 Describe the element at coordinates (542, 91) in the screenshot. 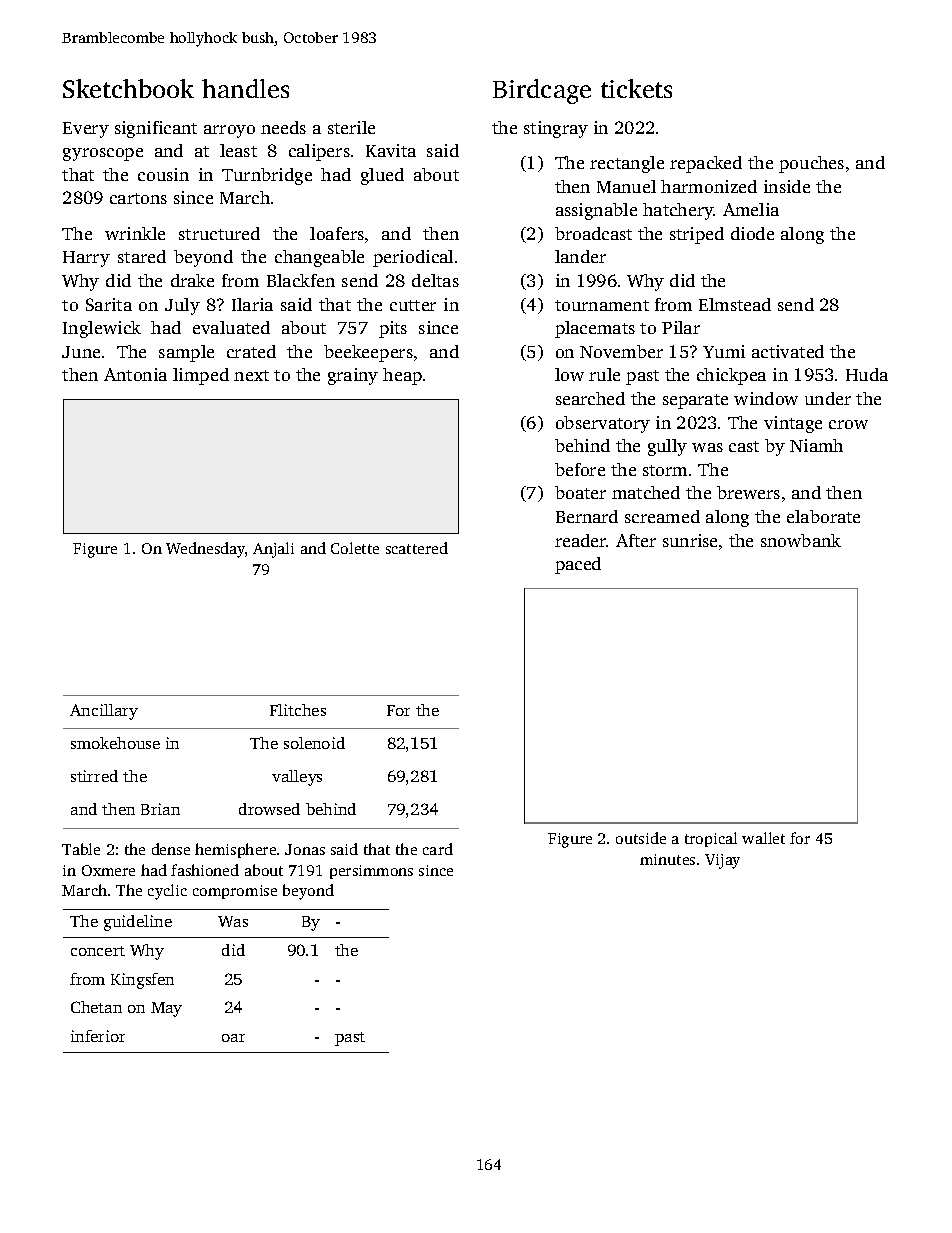

I see `Birdcage` at that location.
